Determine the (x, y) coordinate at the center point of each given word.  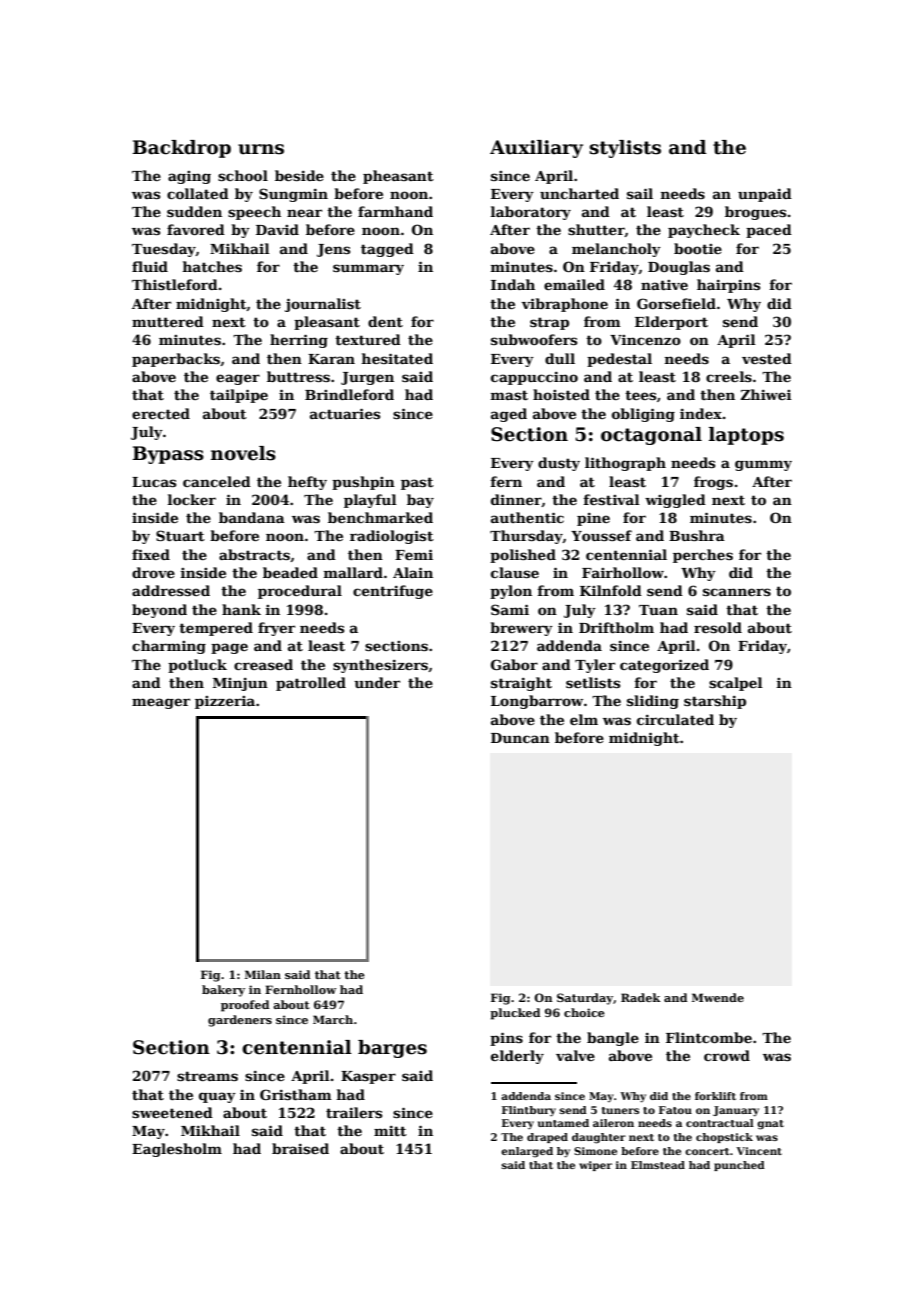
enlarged (527, 1152)
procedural (300, 592)
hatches (212, 266)
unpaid (765, 195)
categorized (664, 666)
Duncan (520, 738)
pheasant (398, 177)
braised (300, 1148)
